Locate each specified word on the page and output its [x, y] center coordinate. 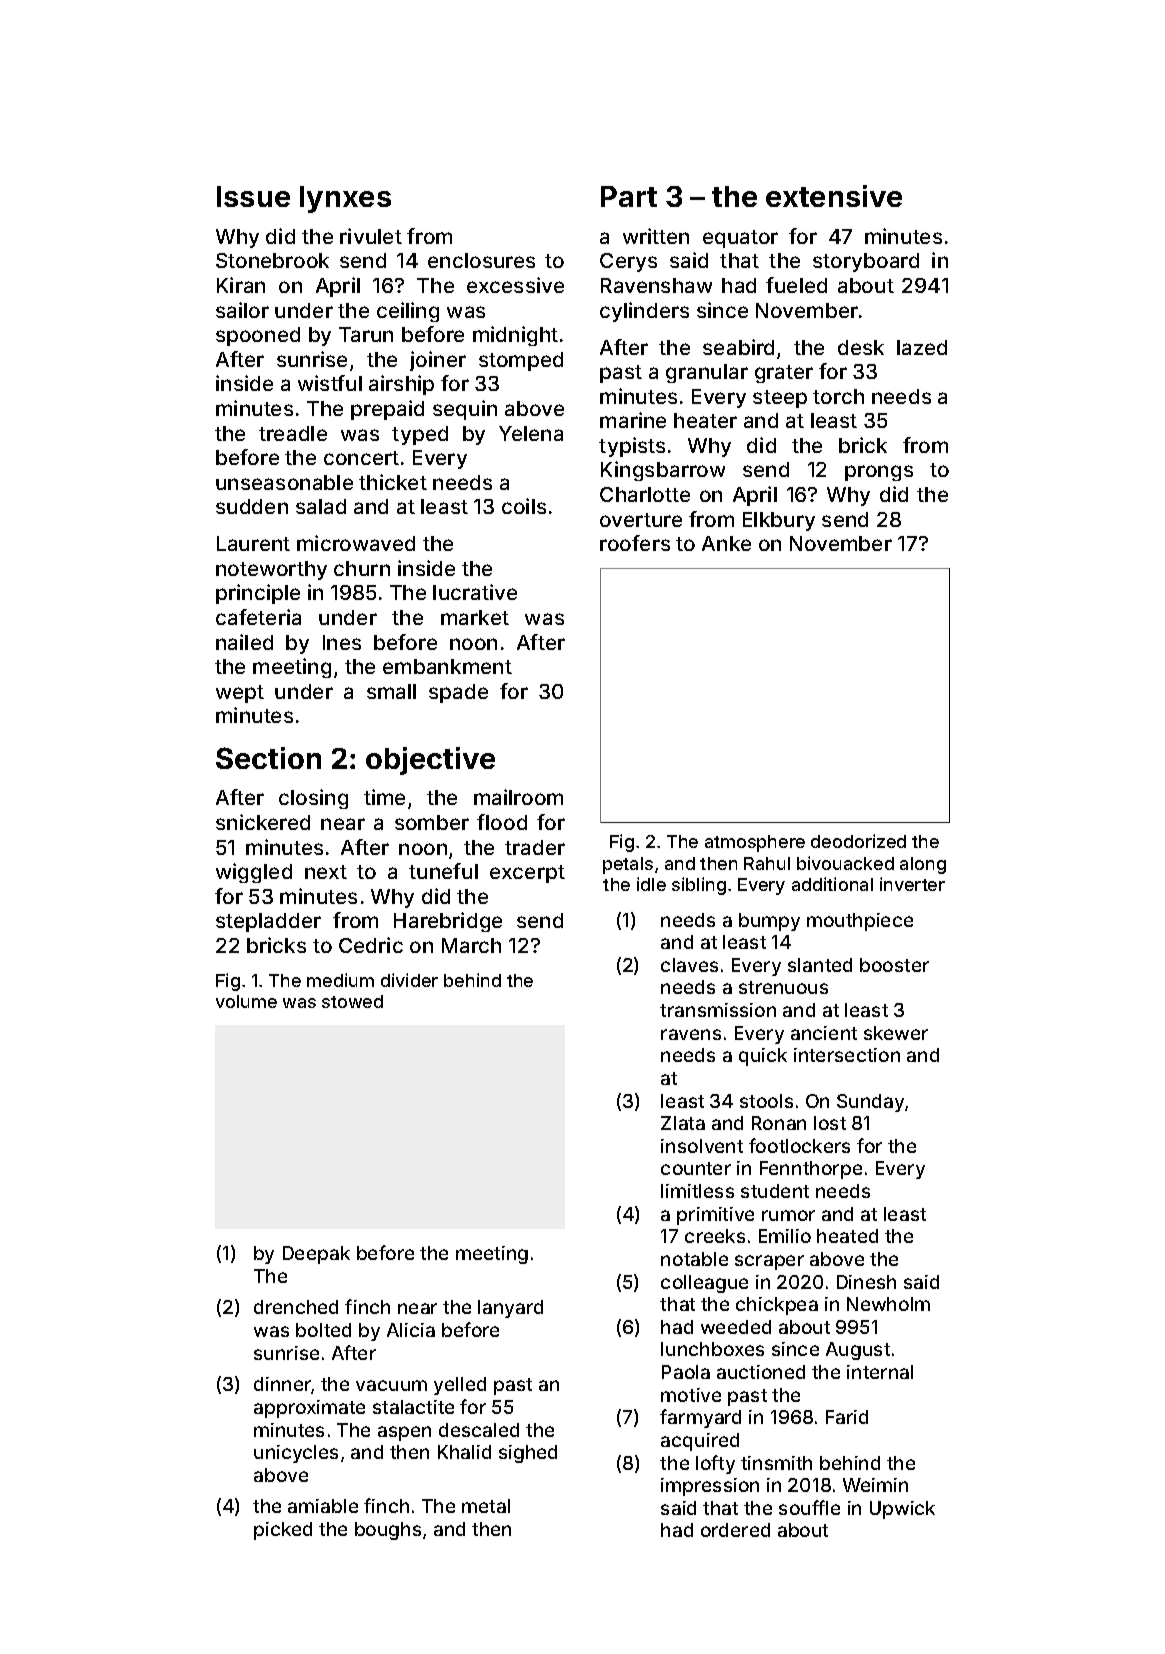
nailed [244, 642]
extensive [834, 196]
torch [838, 396]
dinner [283, 1385]
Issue [253, 196]
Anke [726, 543]
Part [629, 196]
